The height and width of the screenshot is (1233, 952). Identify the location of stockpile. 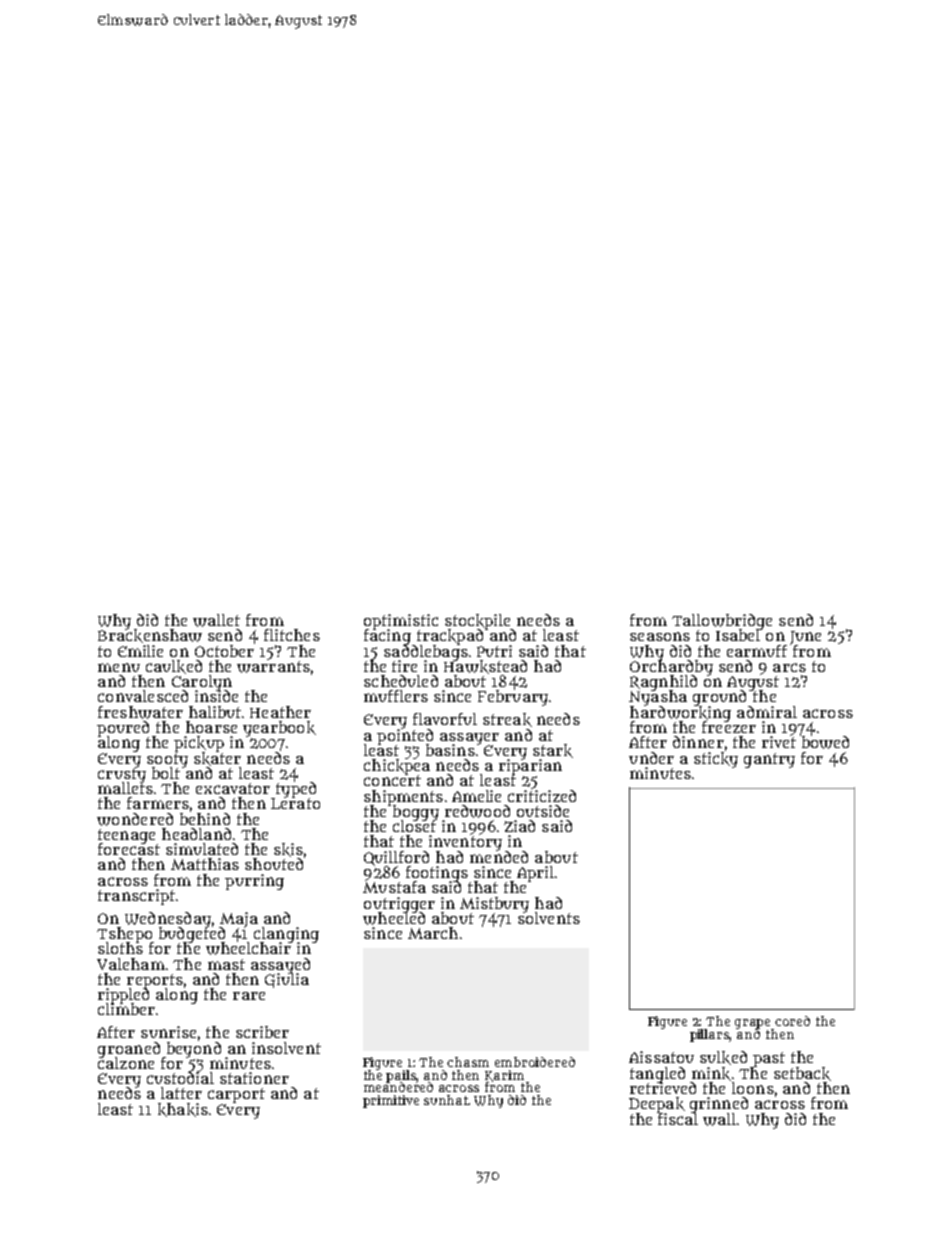
(477, 621).
